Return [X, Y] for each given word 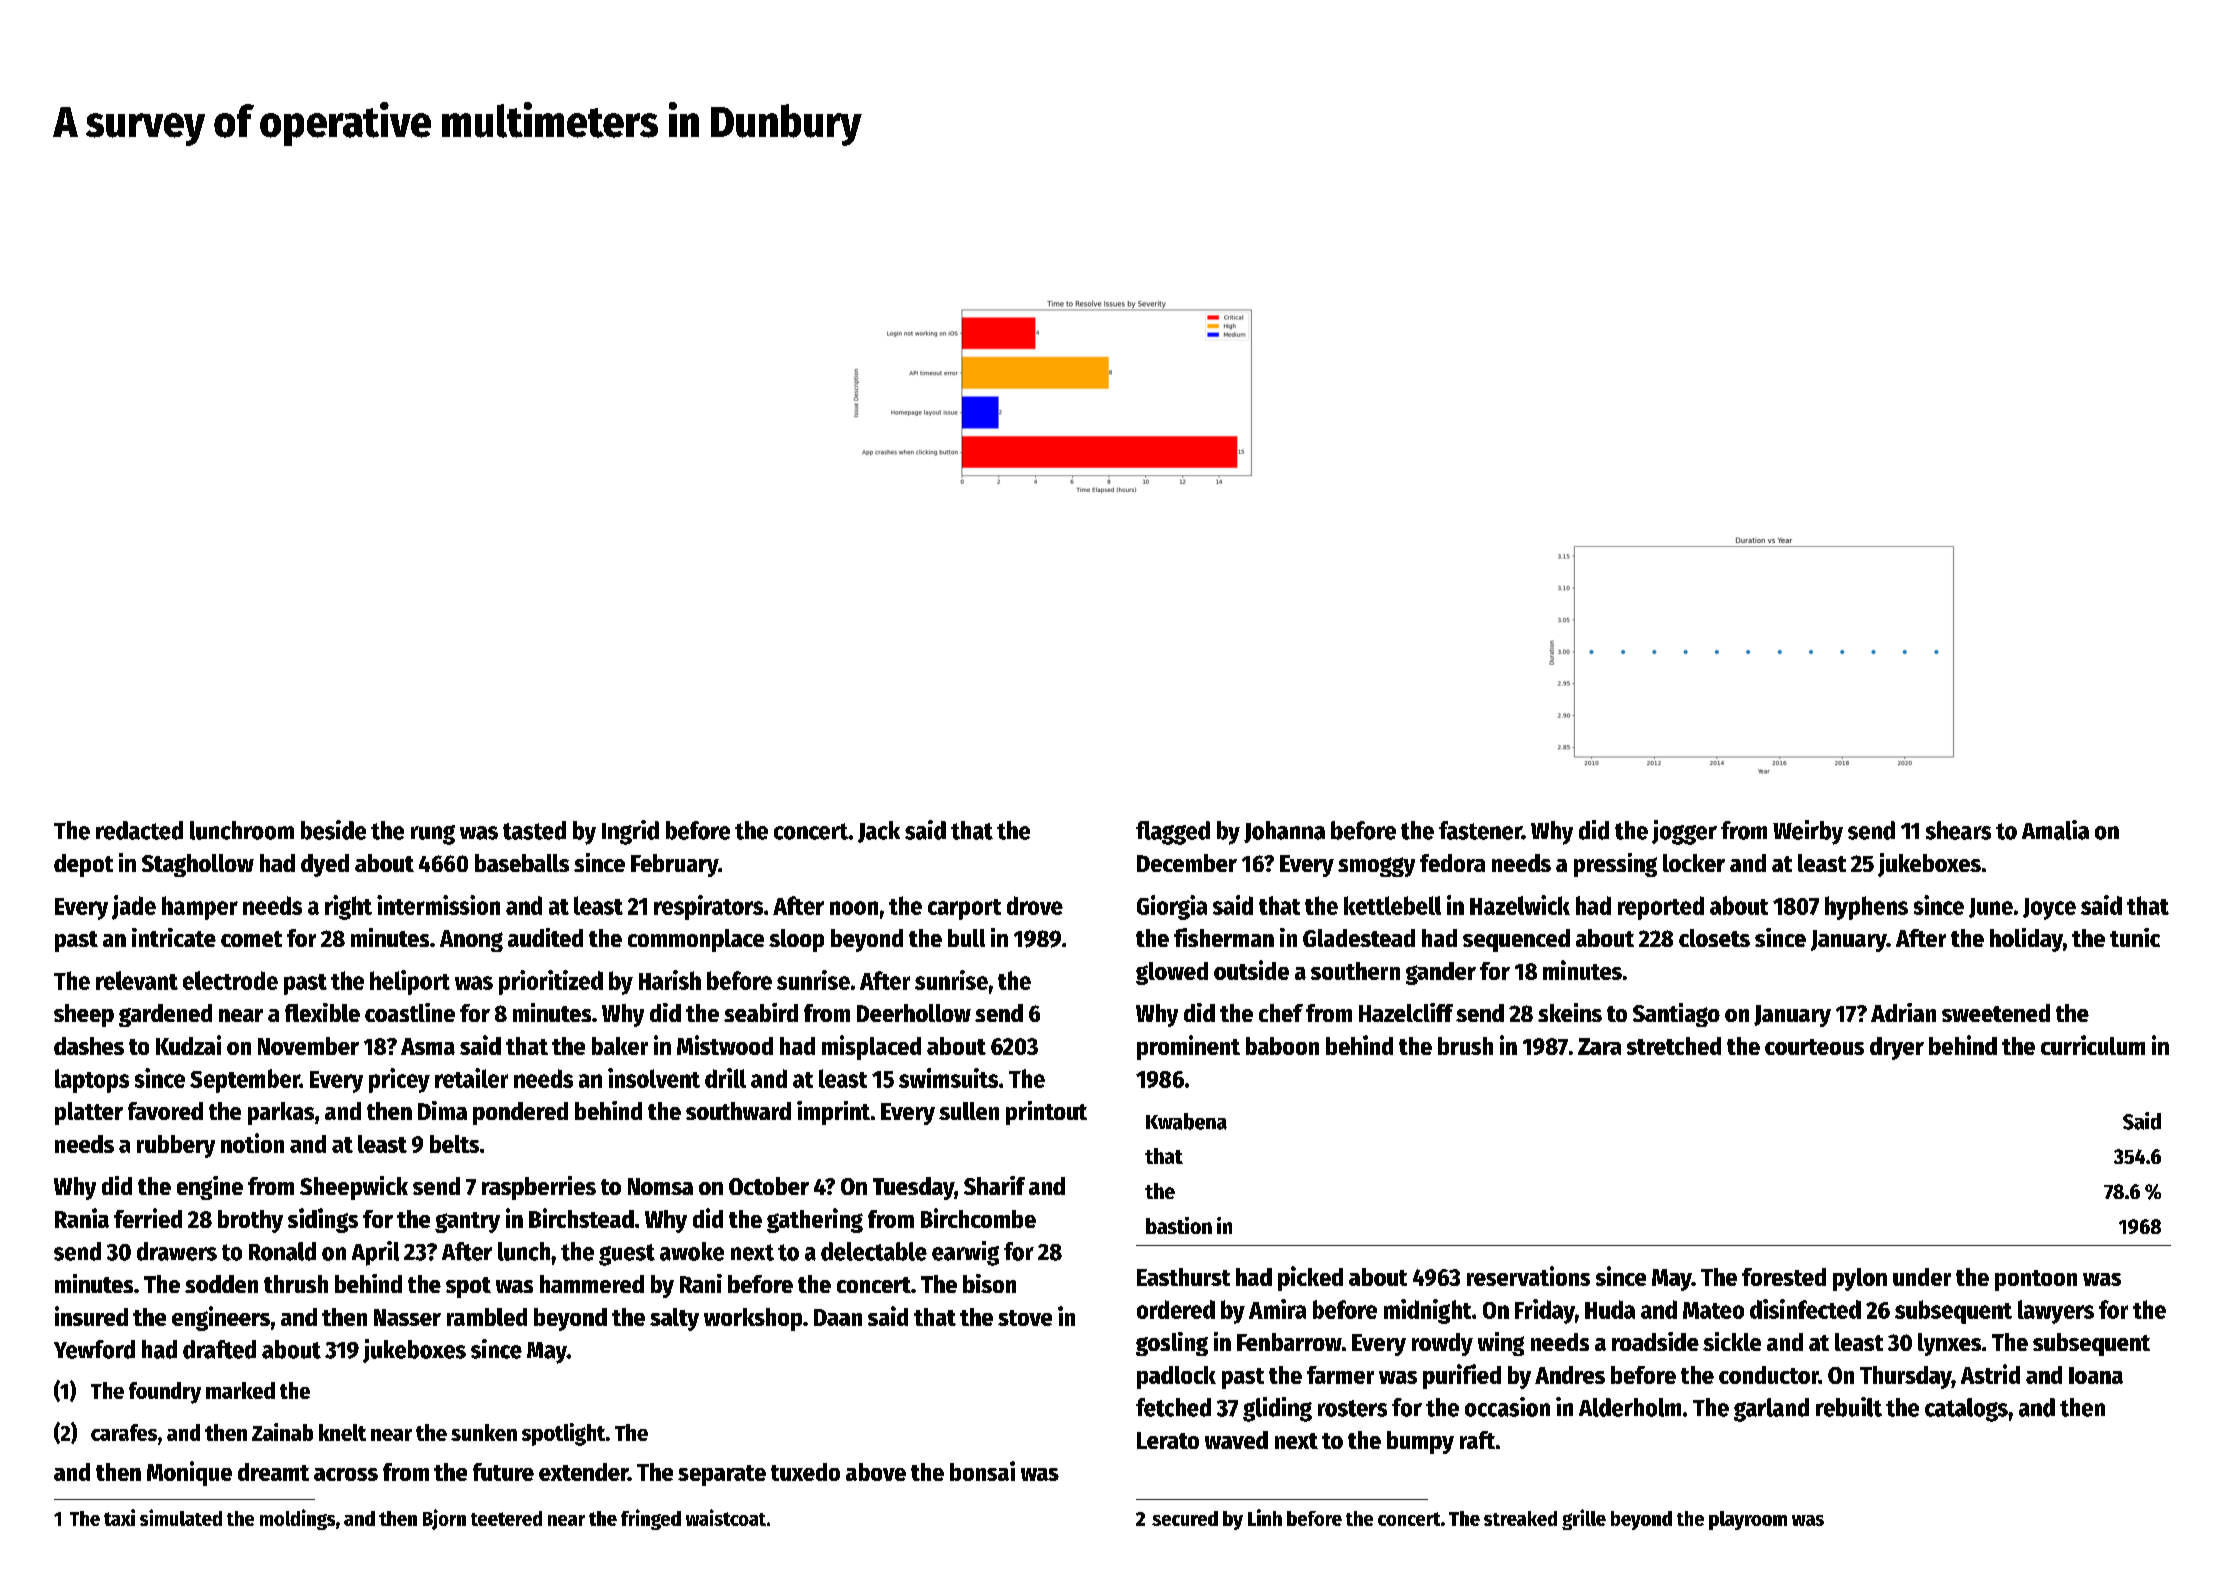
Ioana [2096, 1375]
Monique [189, 1473]
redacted [139, 830]
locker [1694, 863]
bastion [1179, 1225]
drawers [177, 1251]
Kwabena [1186, 1121]
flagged [1173, 833]
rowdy [1442, 1344]
